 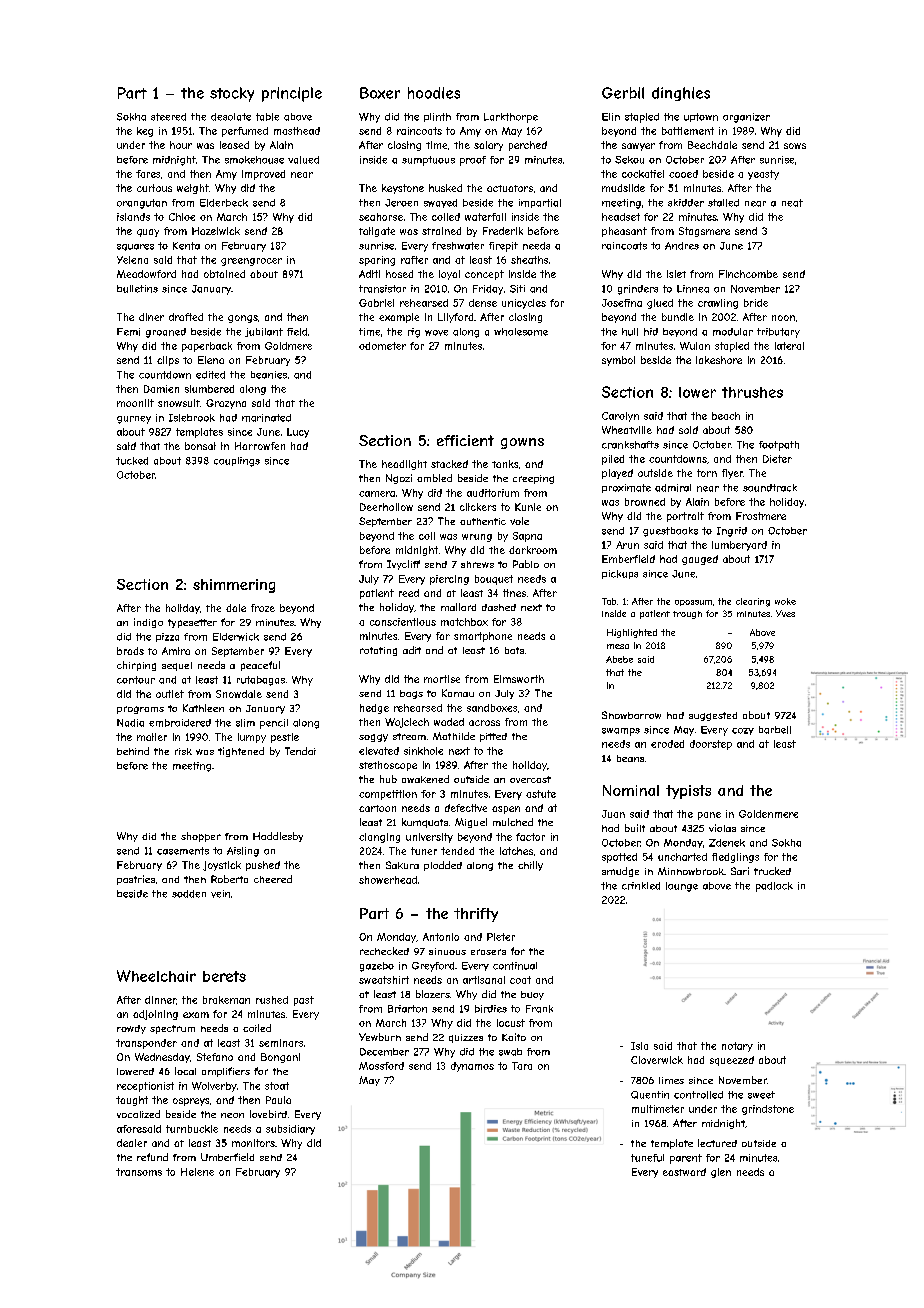 I want to click on Kenta, so click(x=186, y=246).
